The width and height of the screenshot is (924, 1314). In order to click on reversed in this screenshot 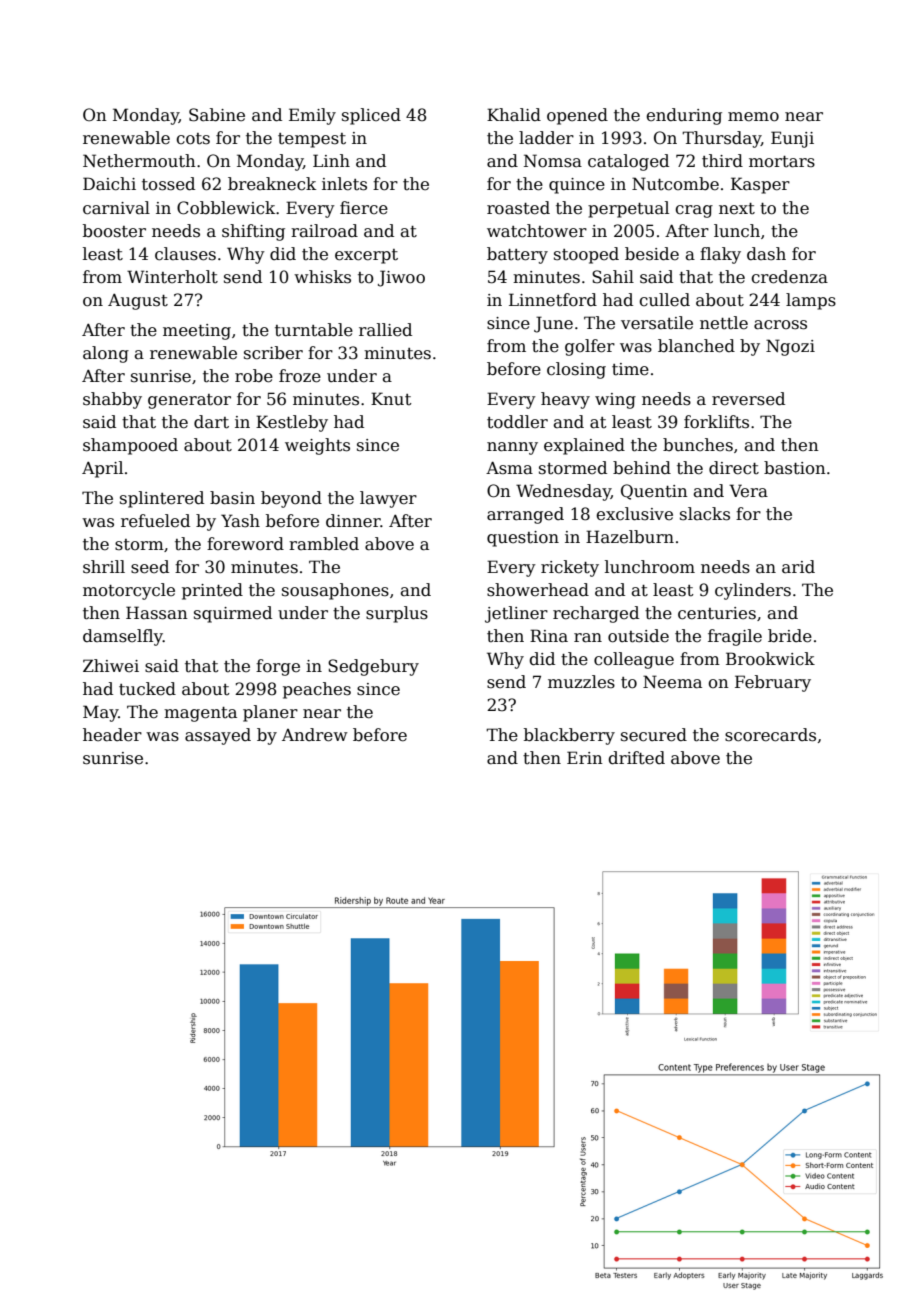, I will do `click(748, 399)`.
